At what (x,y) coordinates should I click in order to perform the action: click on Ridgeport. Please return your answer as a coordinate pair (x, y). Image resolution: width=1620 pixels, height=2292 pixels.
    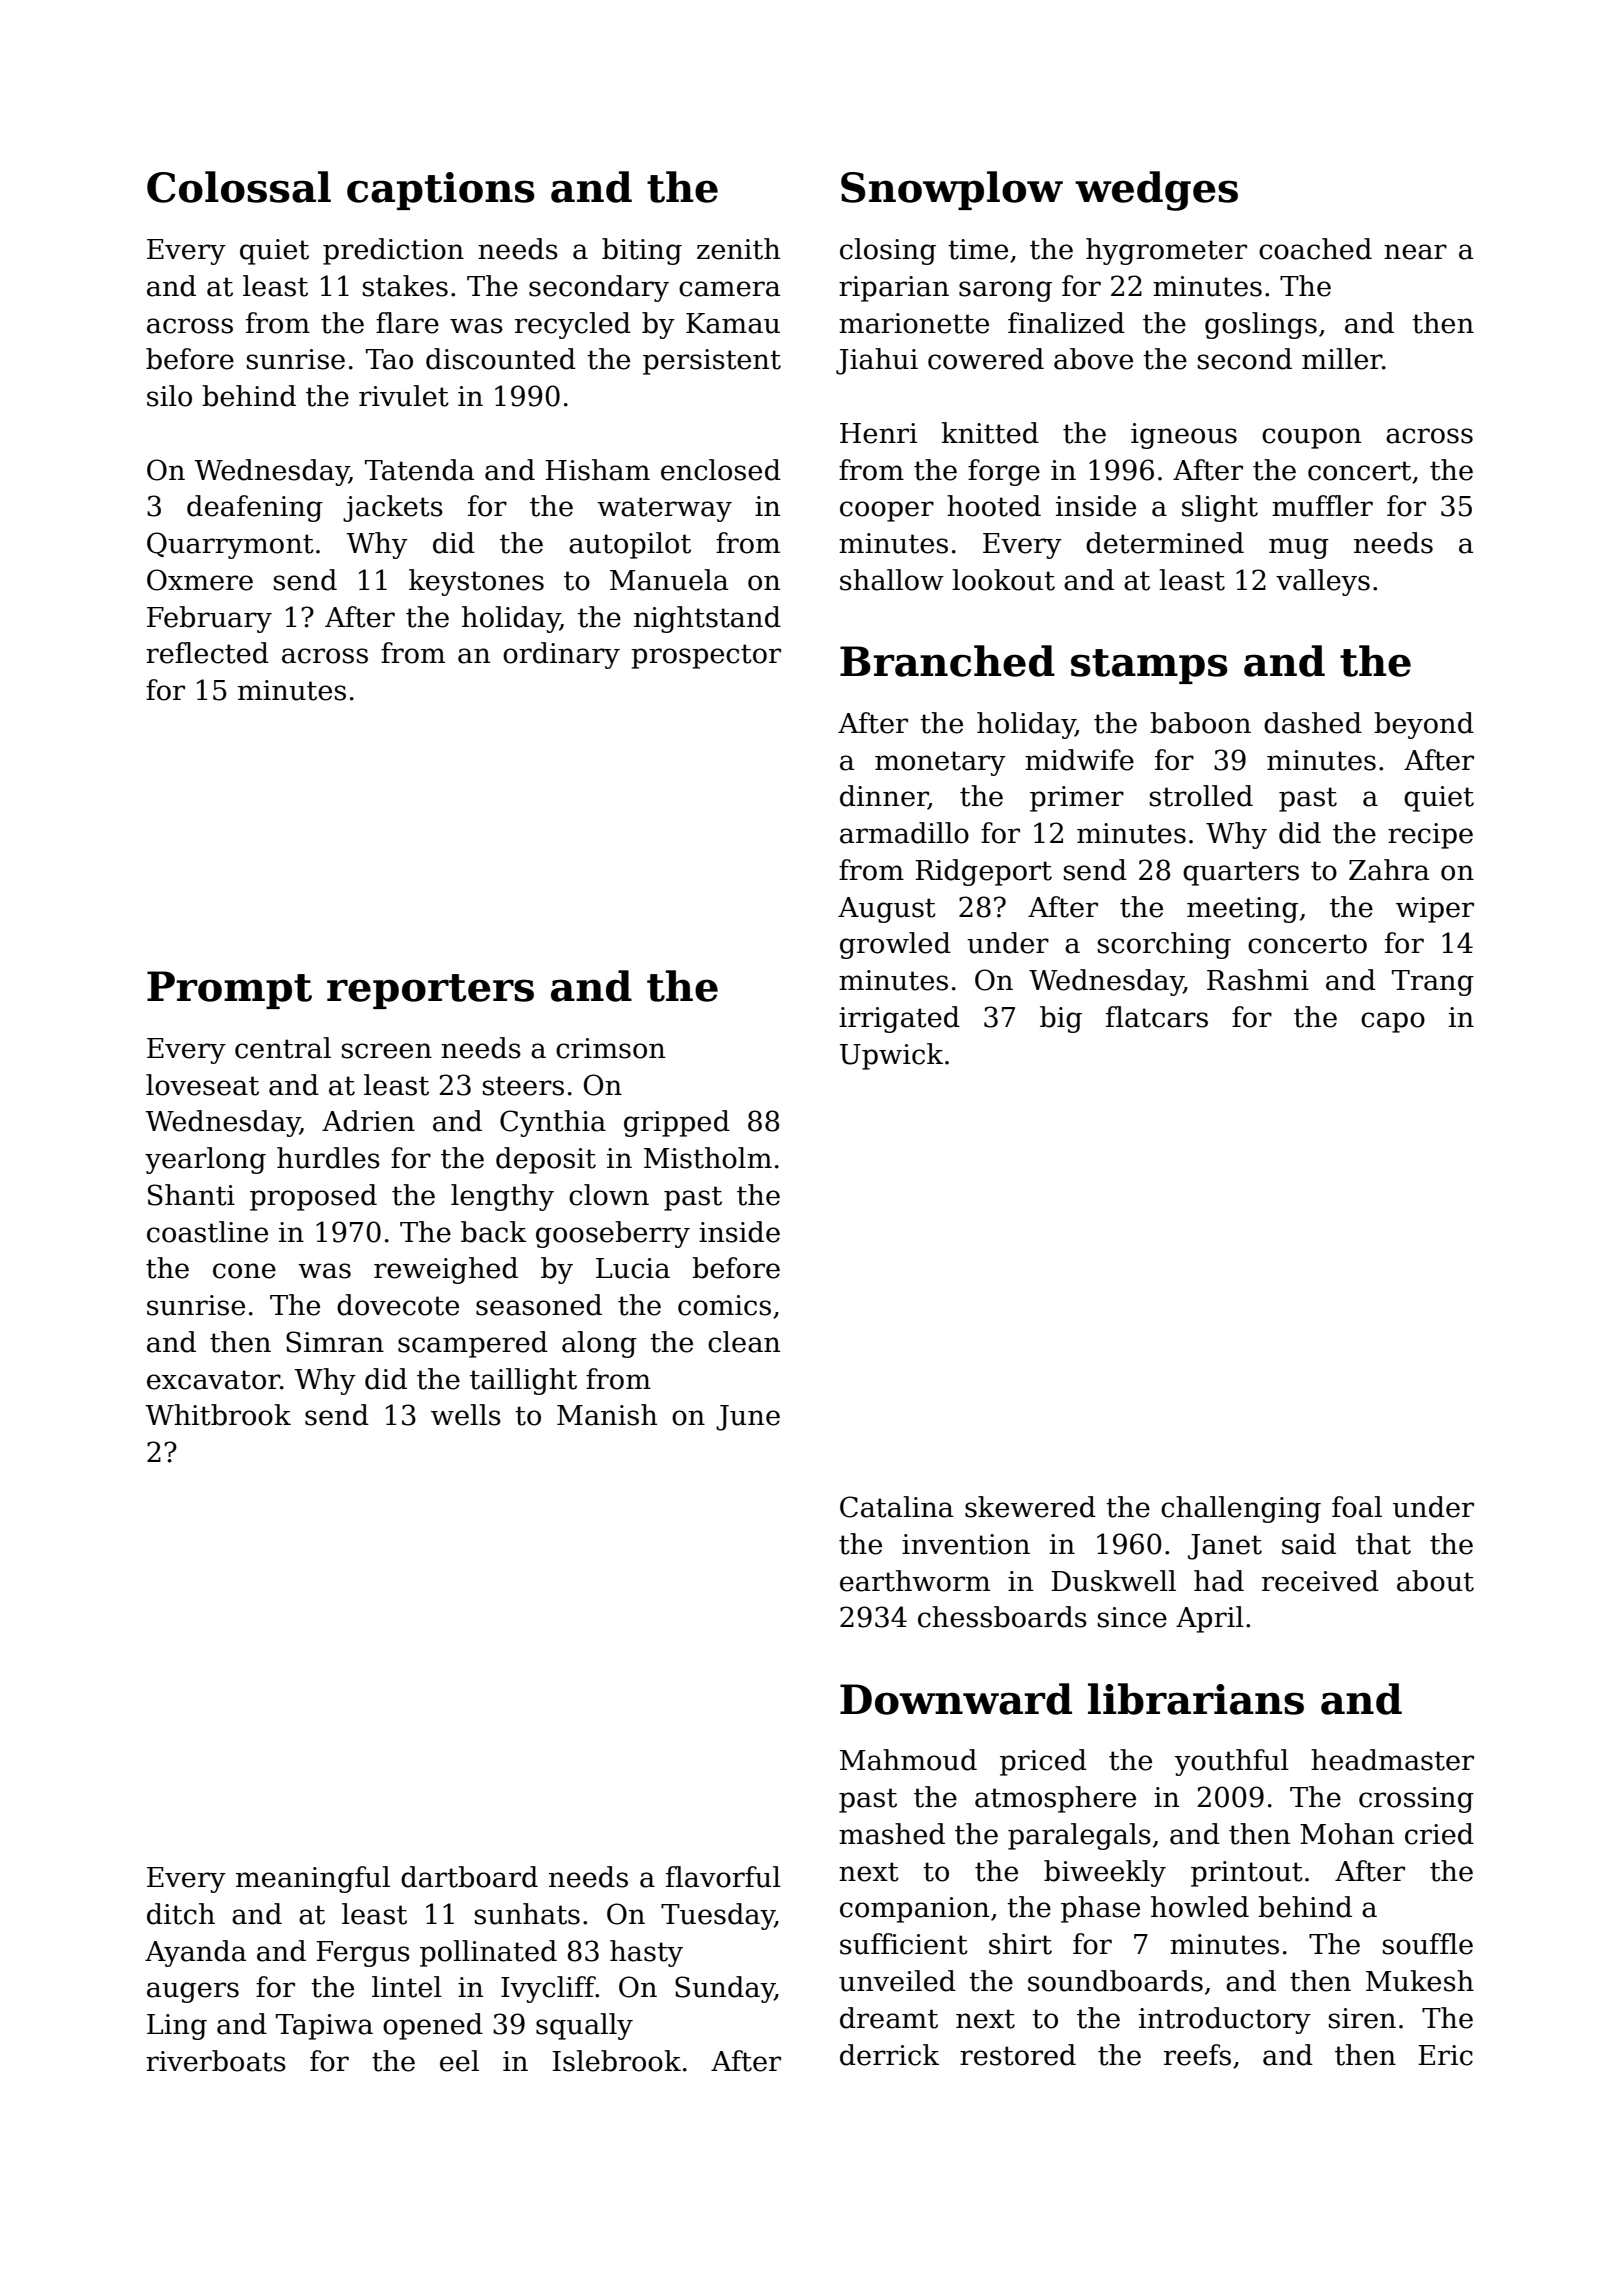
    Looking at the image, I should click on (983, 872).
